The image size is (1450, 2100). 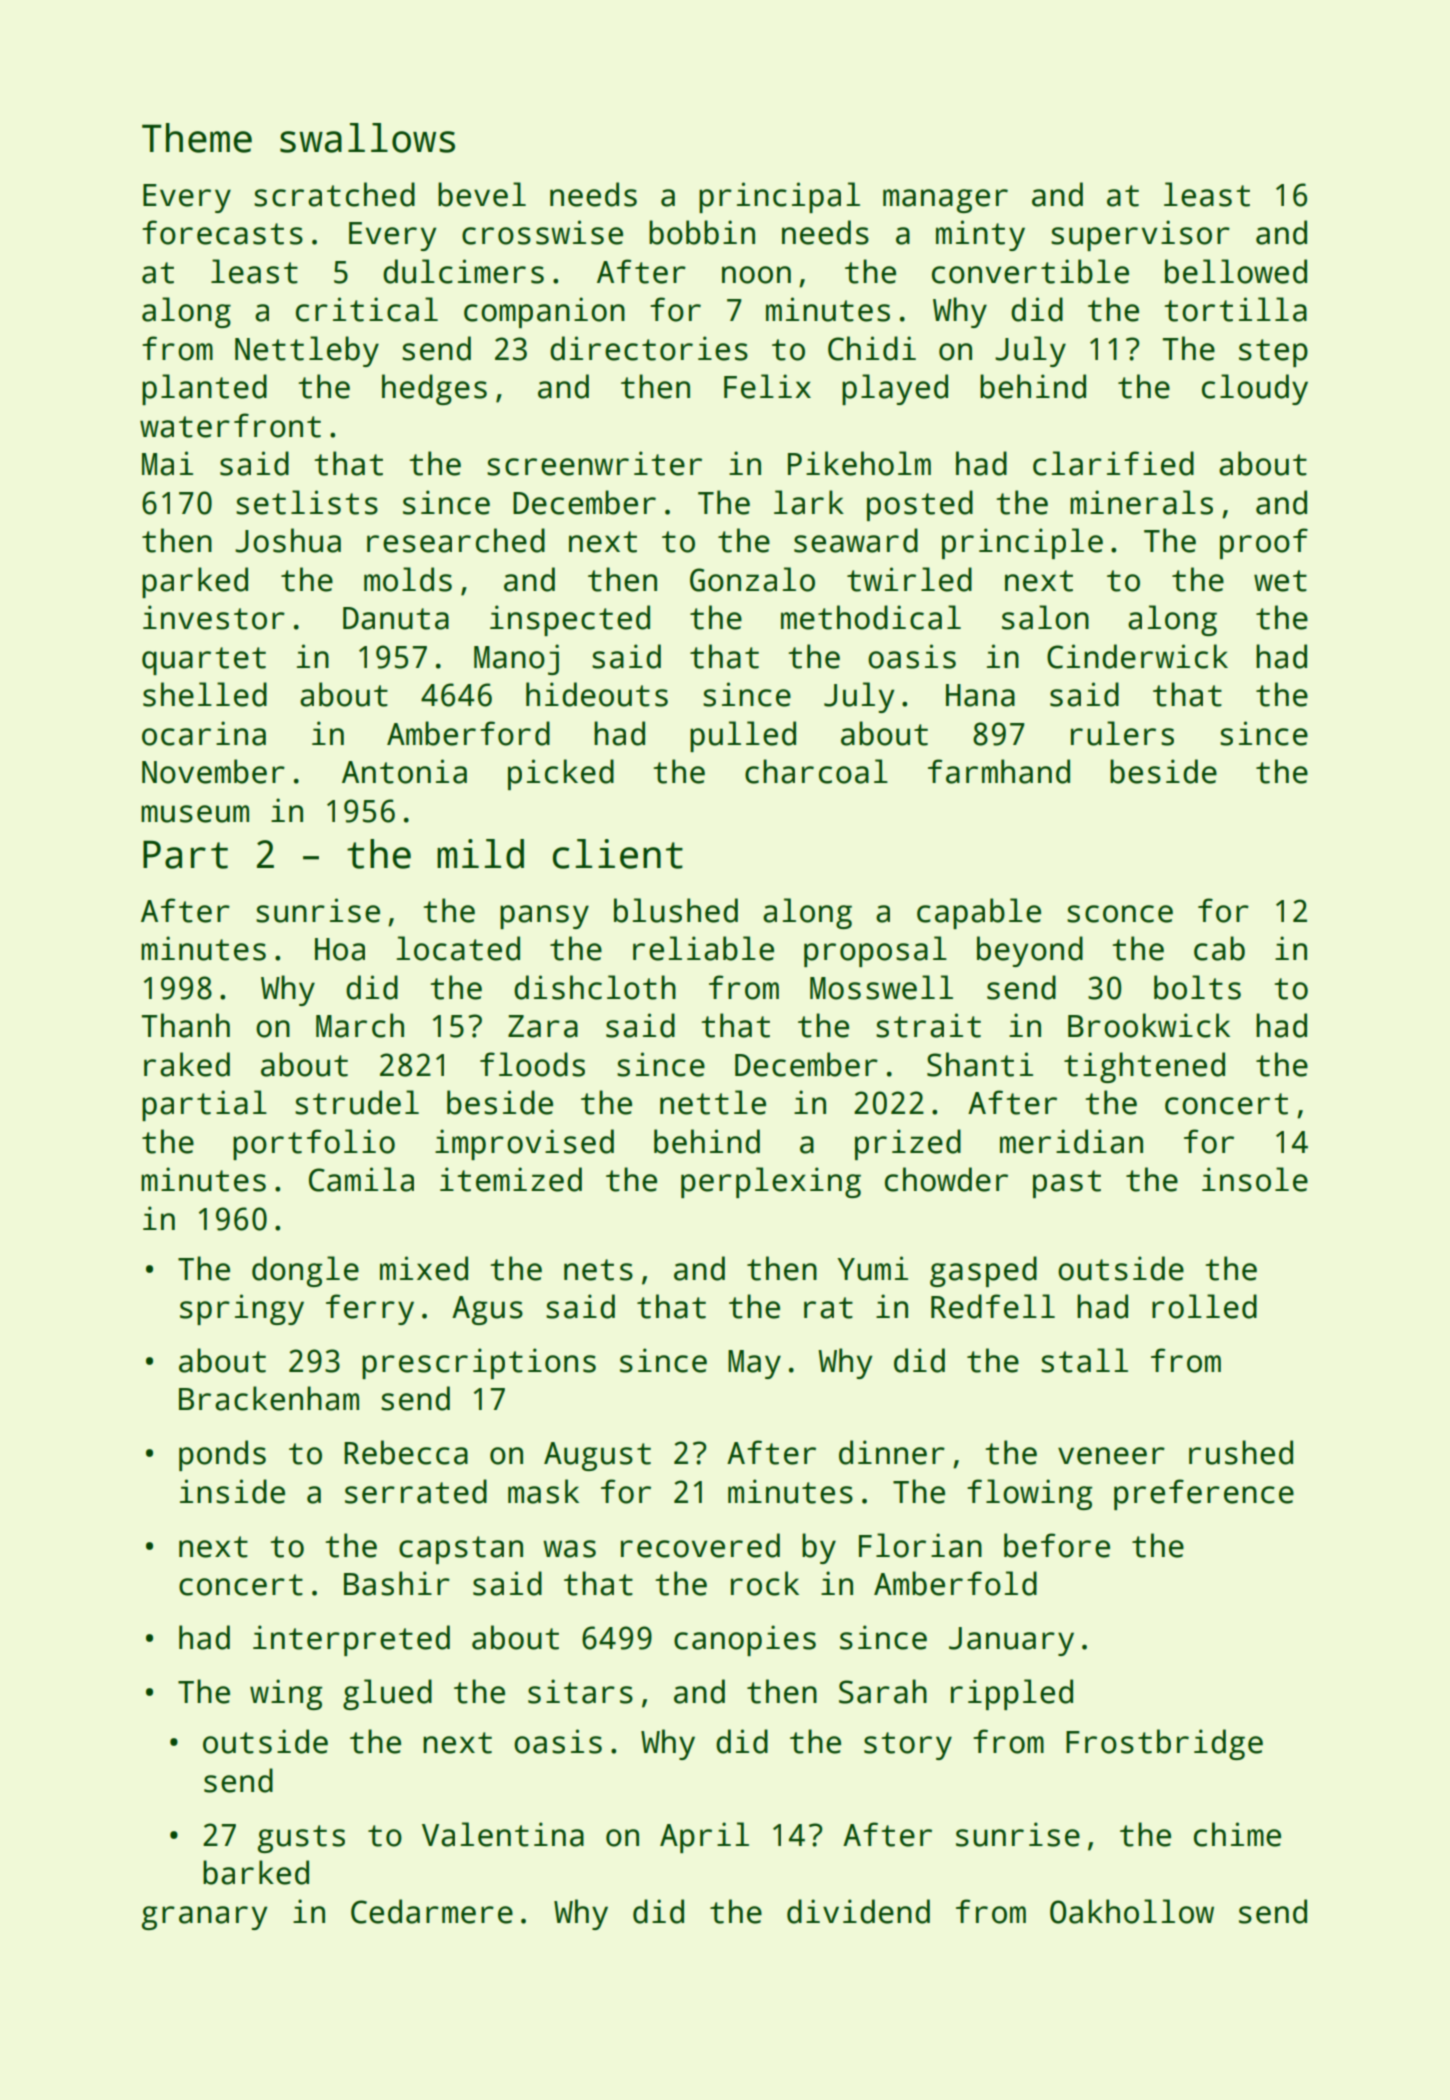 I want to click on strudel, so click(x=357, y=1102).
